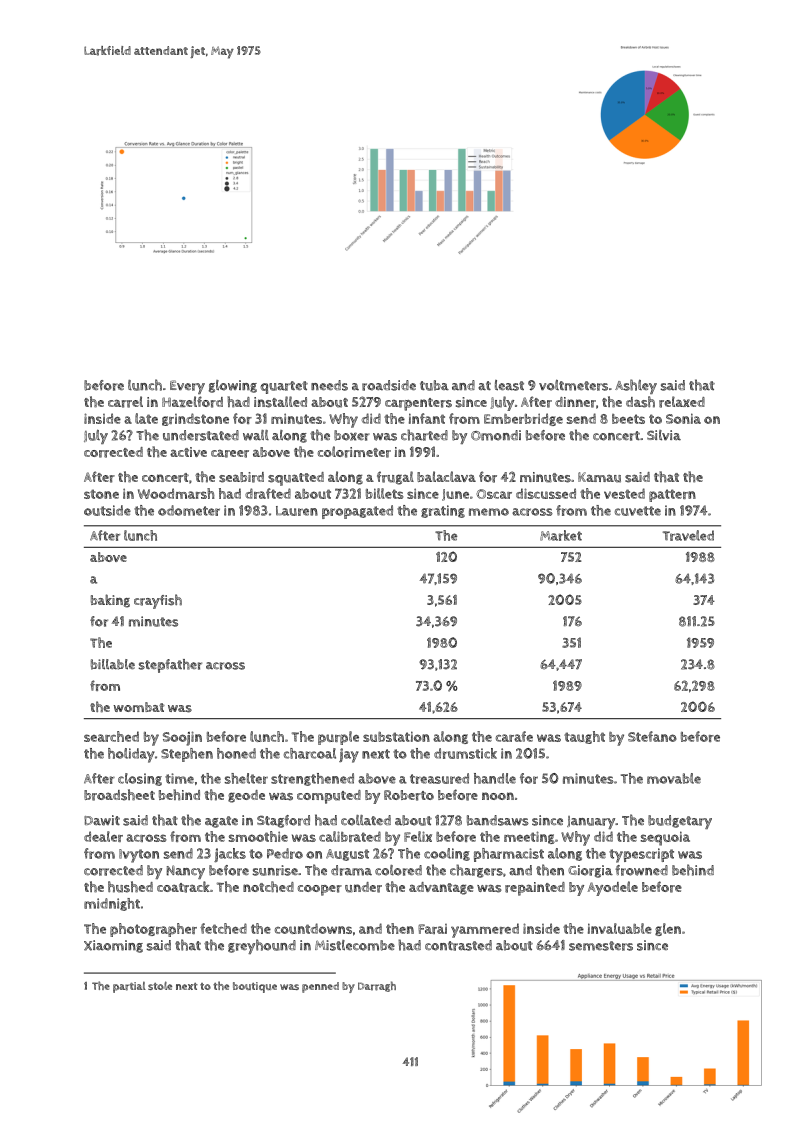  I want to click on outside, so click(107, 510).
